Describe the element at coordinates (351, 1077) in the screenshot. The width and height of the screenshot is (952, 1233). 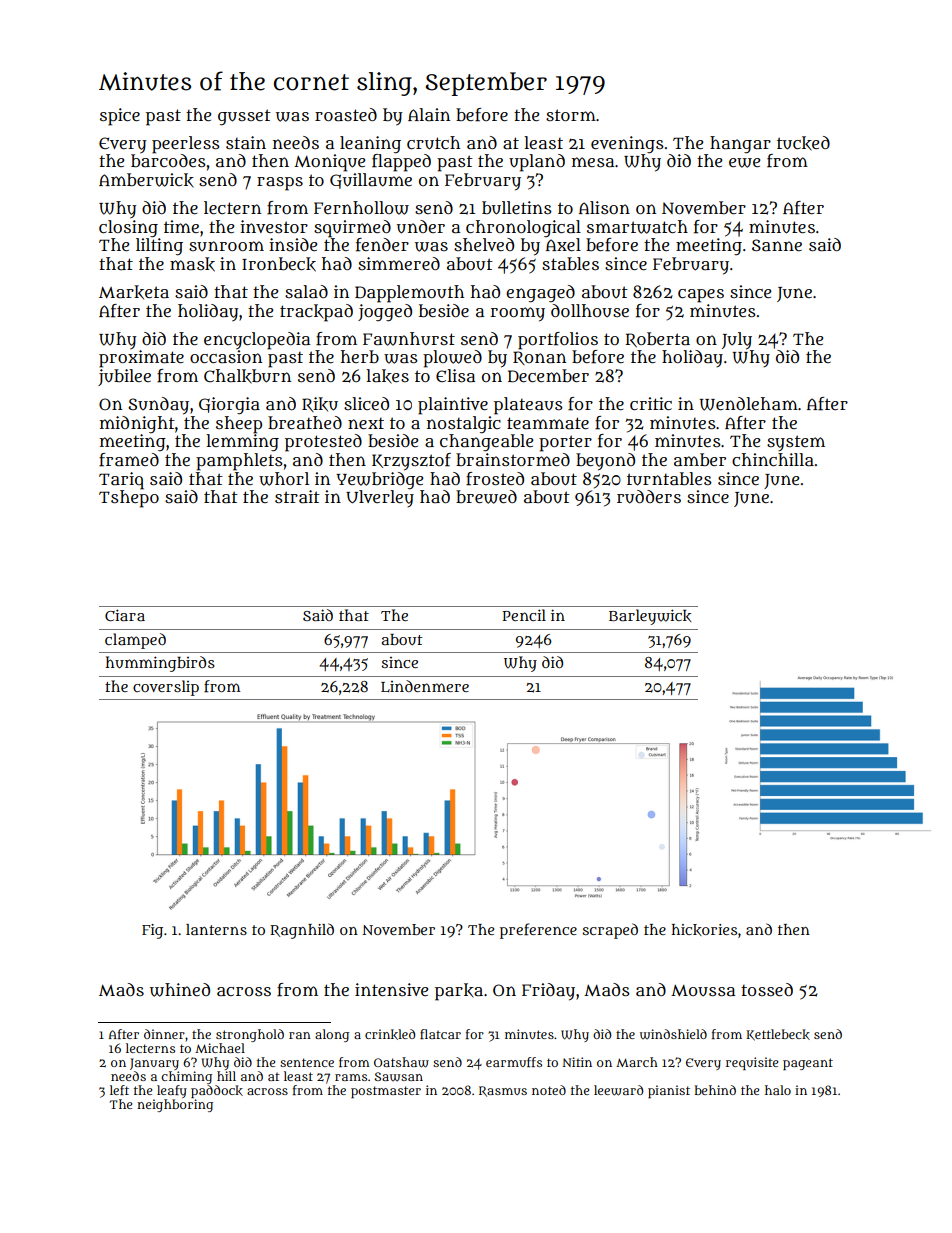
I see `rams` at that location.
